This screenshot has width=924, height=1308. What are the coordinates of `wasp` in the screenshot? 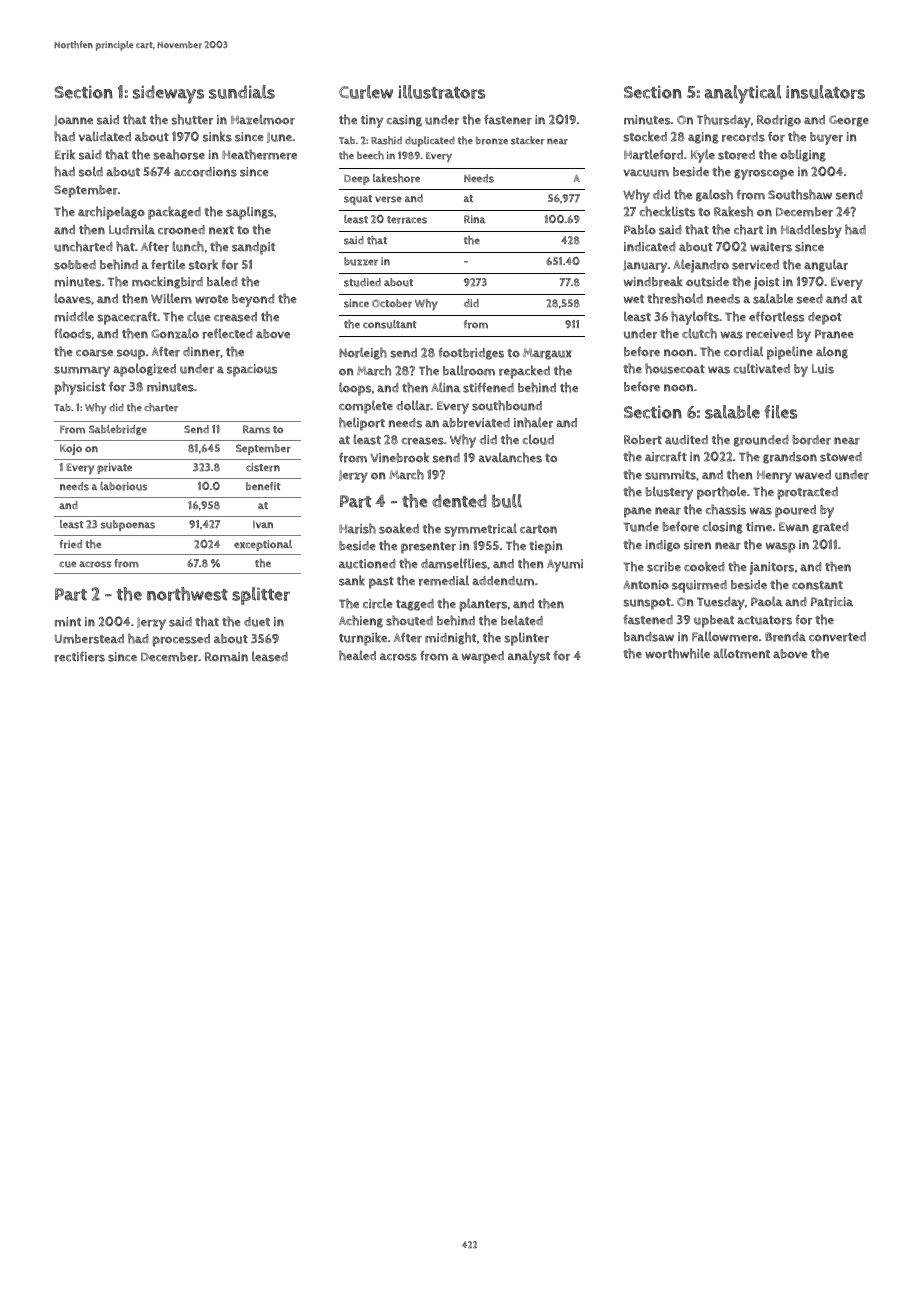 It's located at (780, 547).
